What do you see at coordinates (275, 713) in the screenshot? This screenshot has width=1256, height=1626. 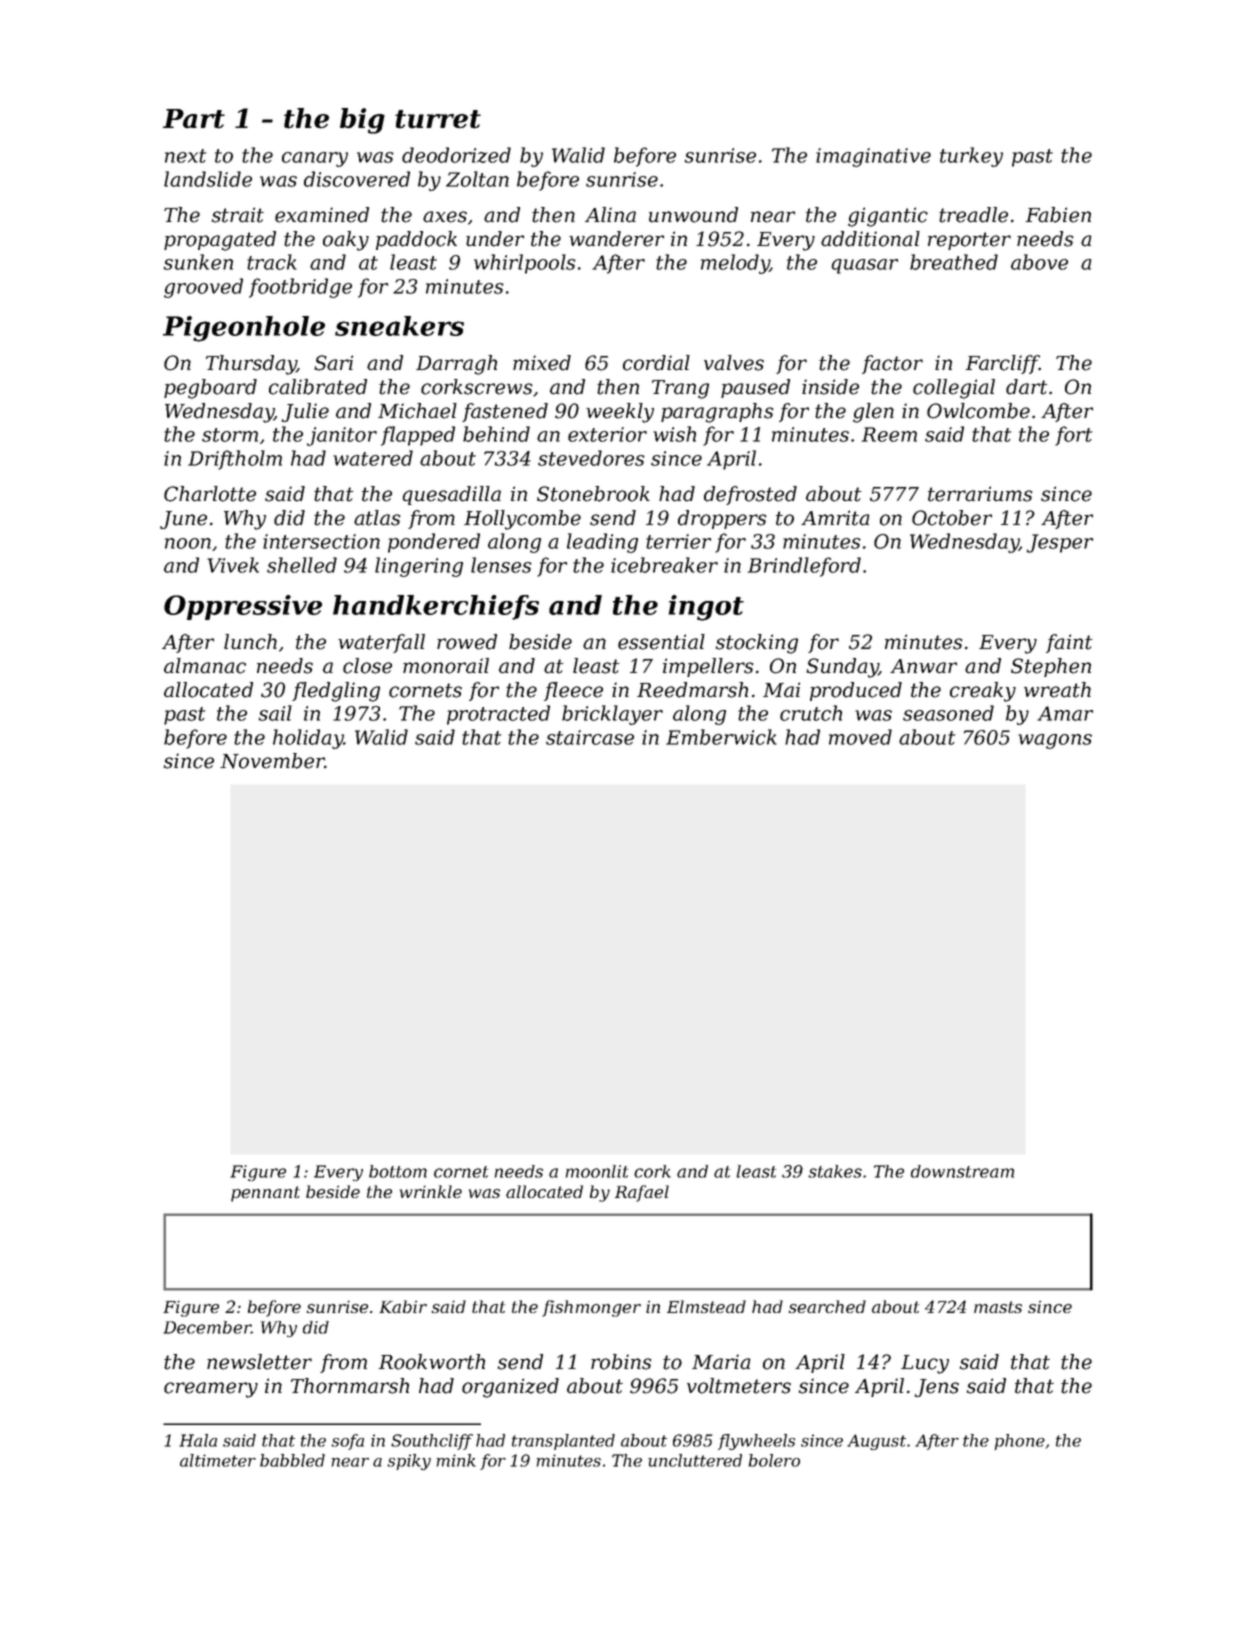 I see `sail` at bounding box center [275, 713].
